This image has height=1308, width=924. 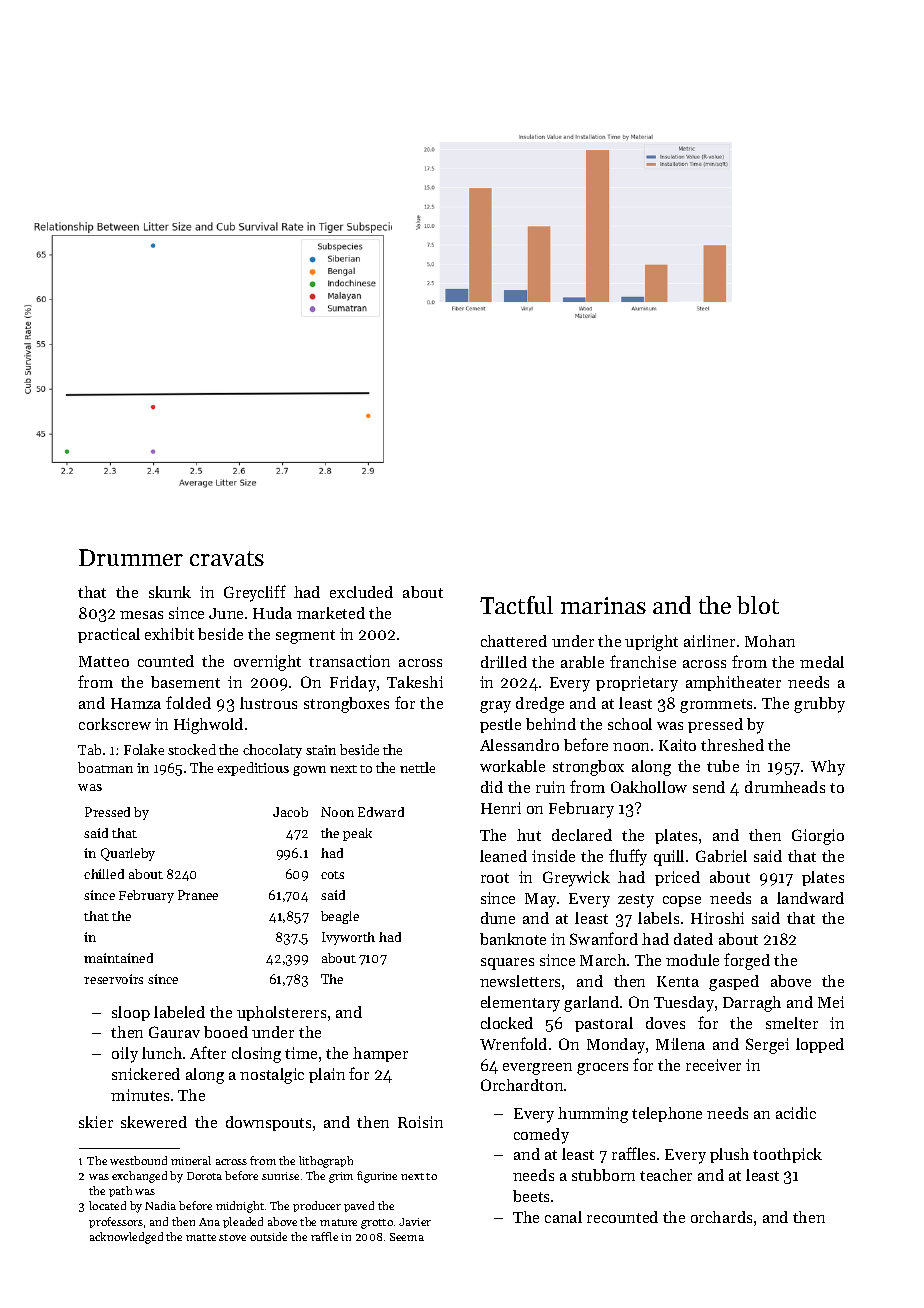 What do you see at coordinates (576, 879) in the image?
I see `Greywick` at bounding box center [576, 879].
